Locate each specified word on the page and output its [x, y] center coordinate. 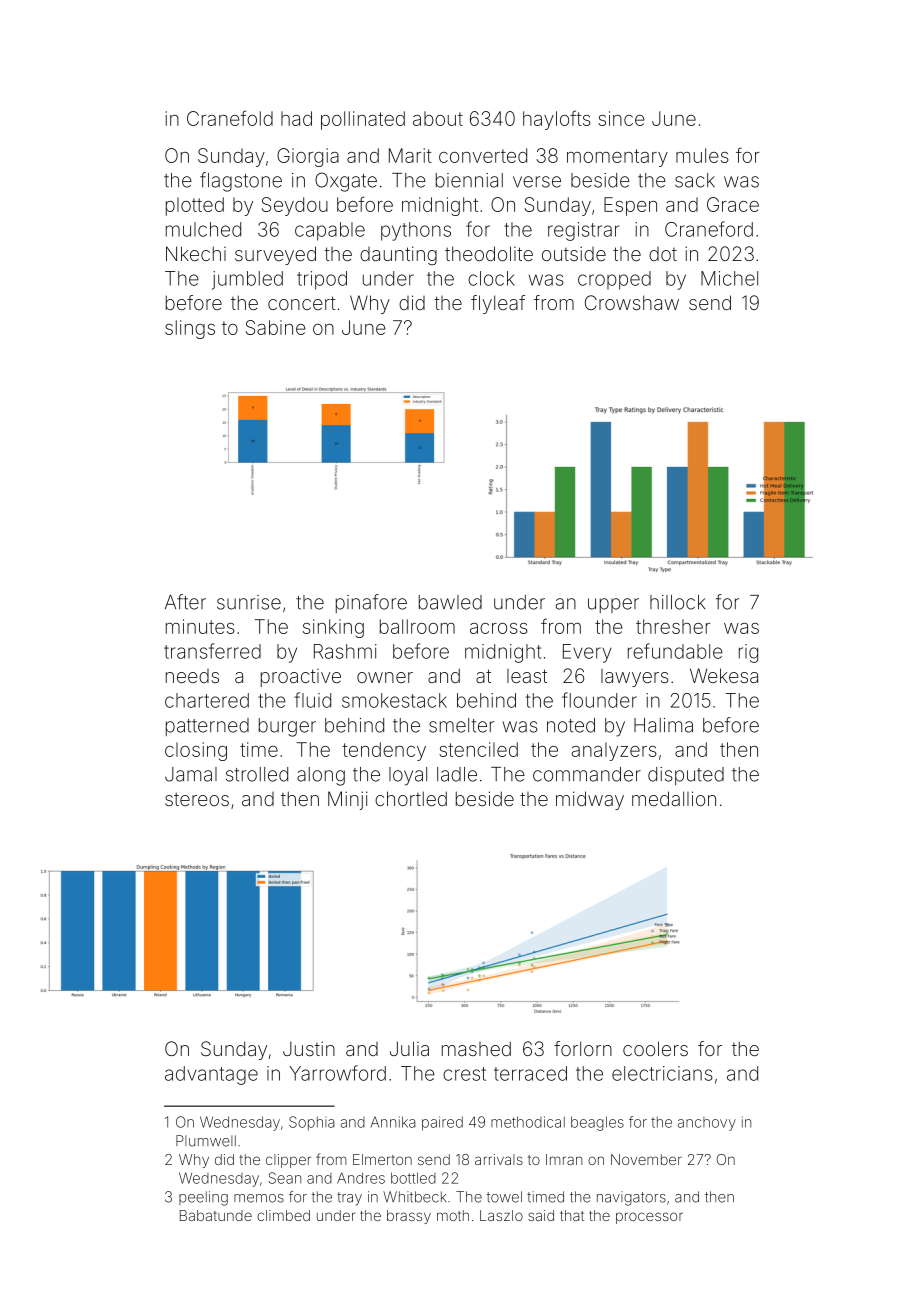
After [185, 602]
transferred [212, 651]
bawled [450, 602]
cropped [614, 280]
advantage [211, 1075]
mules [702, 155]
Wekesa [724, 675]
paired [442, 1123]
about [438, 118]
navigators [631, 1198]
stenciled [478, 749]
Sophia [311, 1123]
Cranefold [230, 118]
